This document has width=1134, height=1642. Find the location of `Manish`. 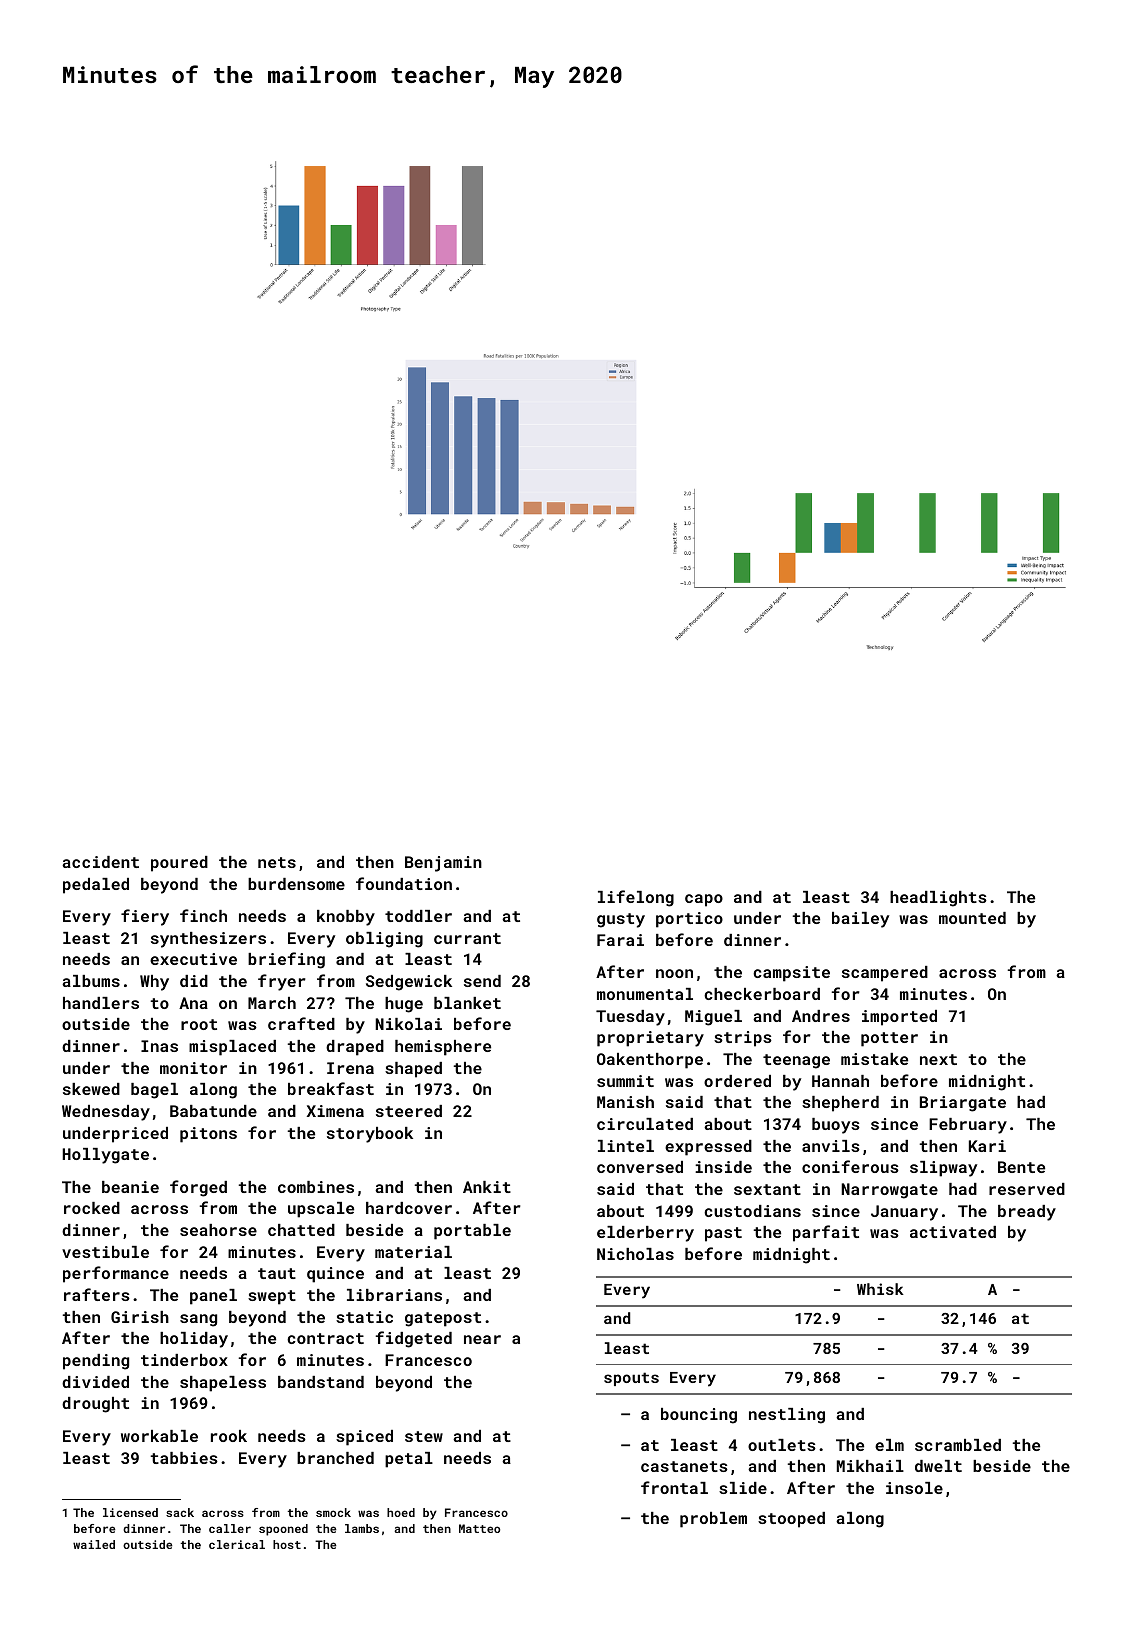

Manish is located at coordinates (625, 1102).
